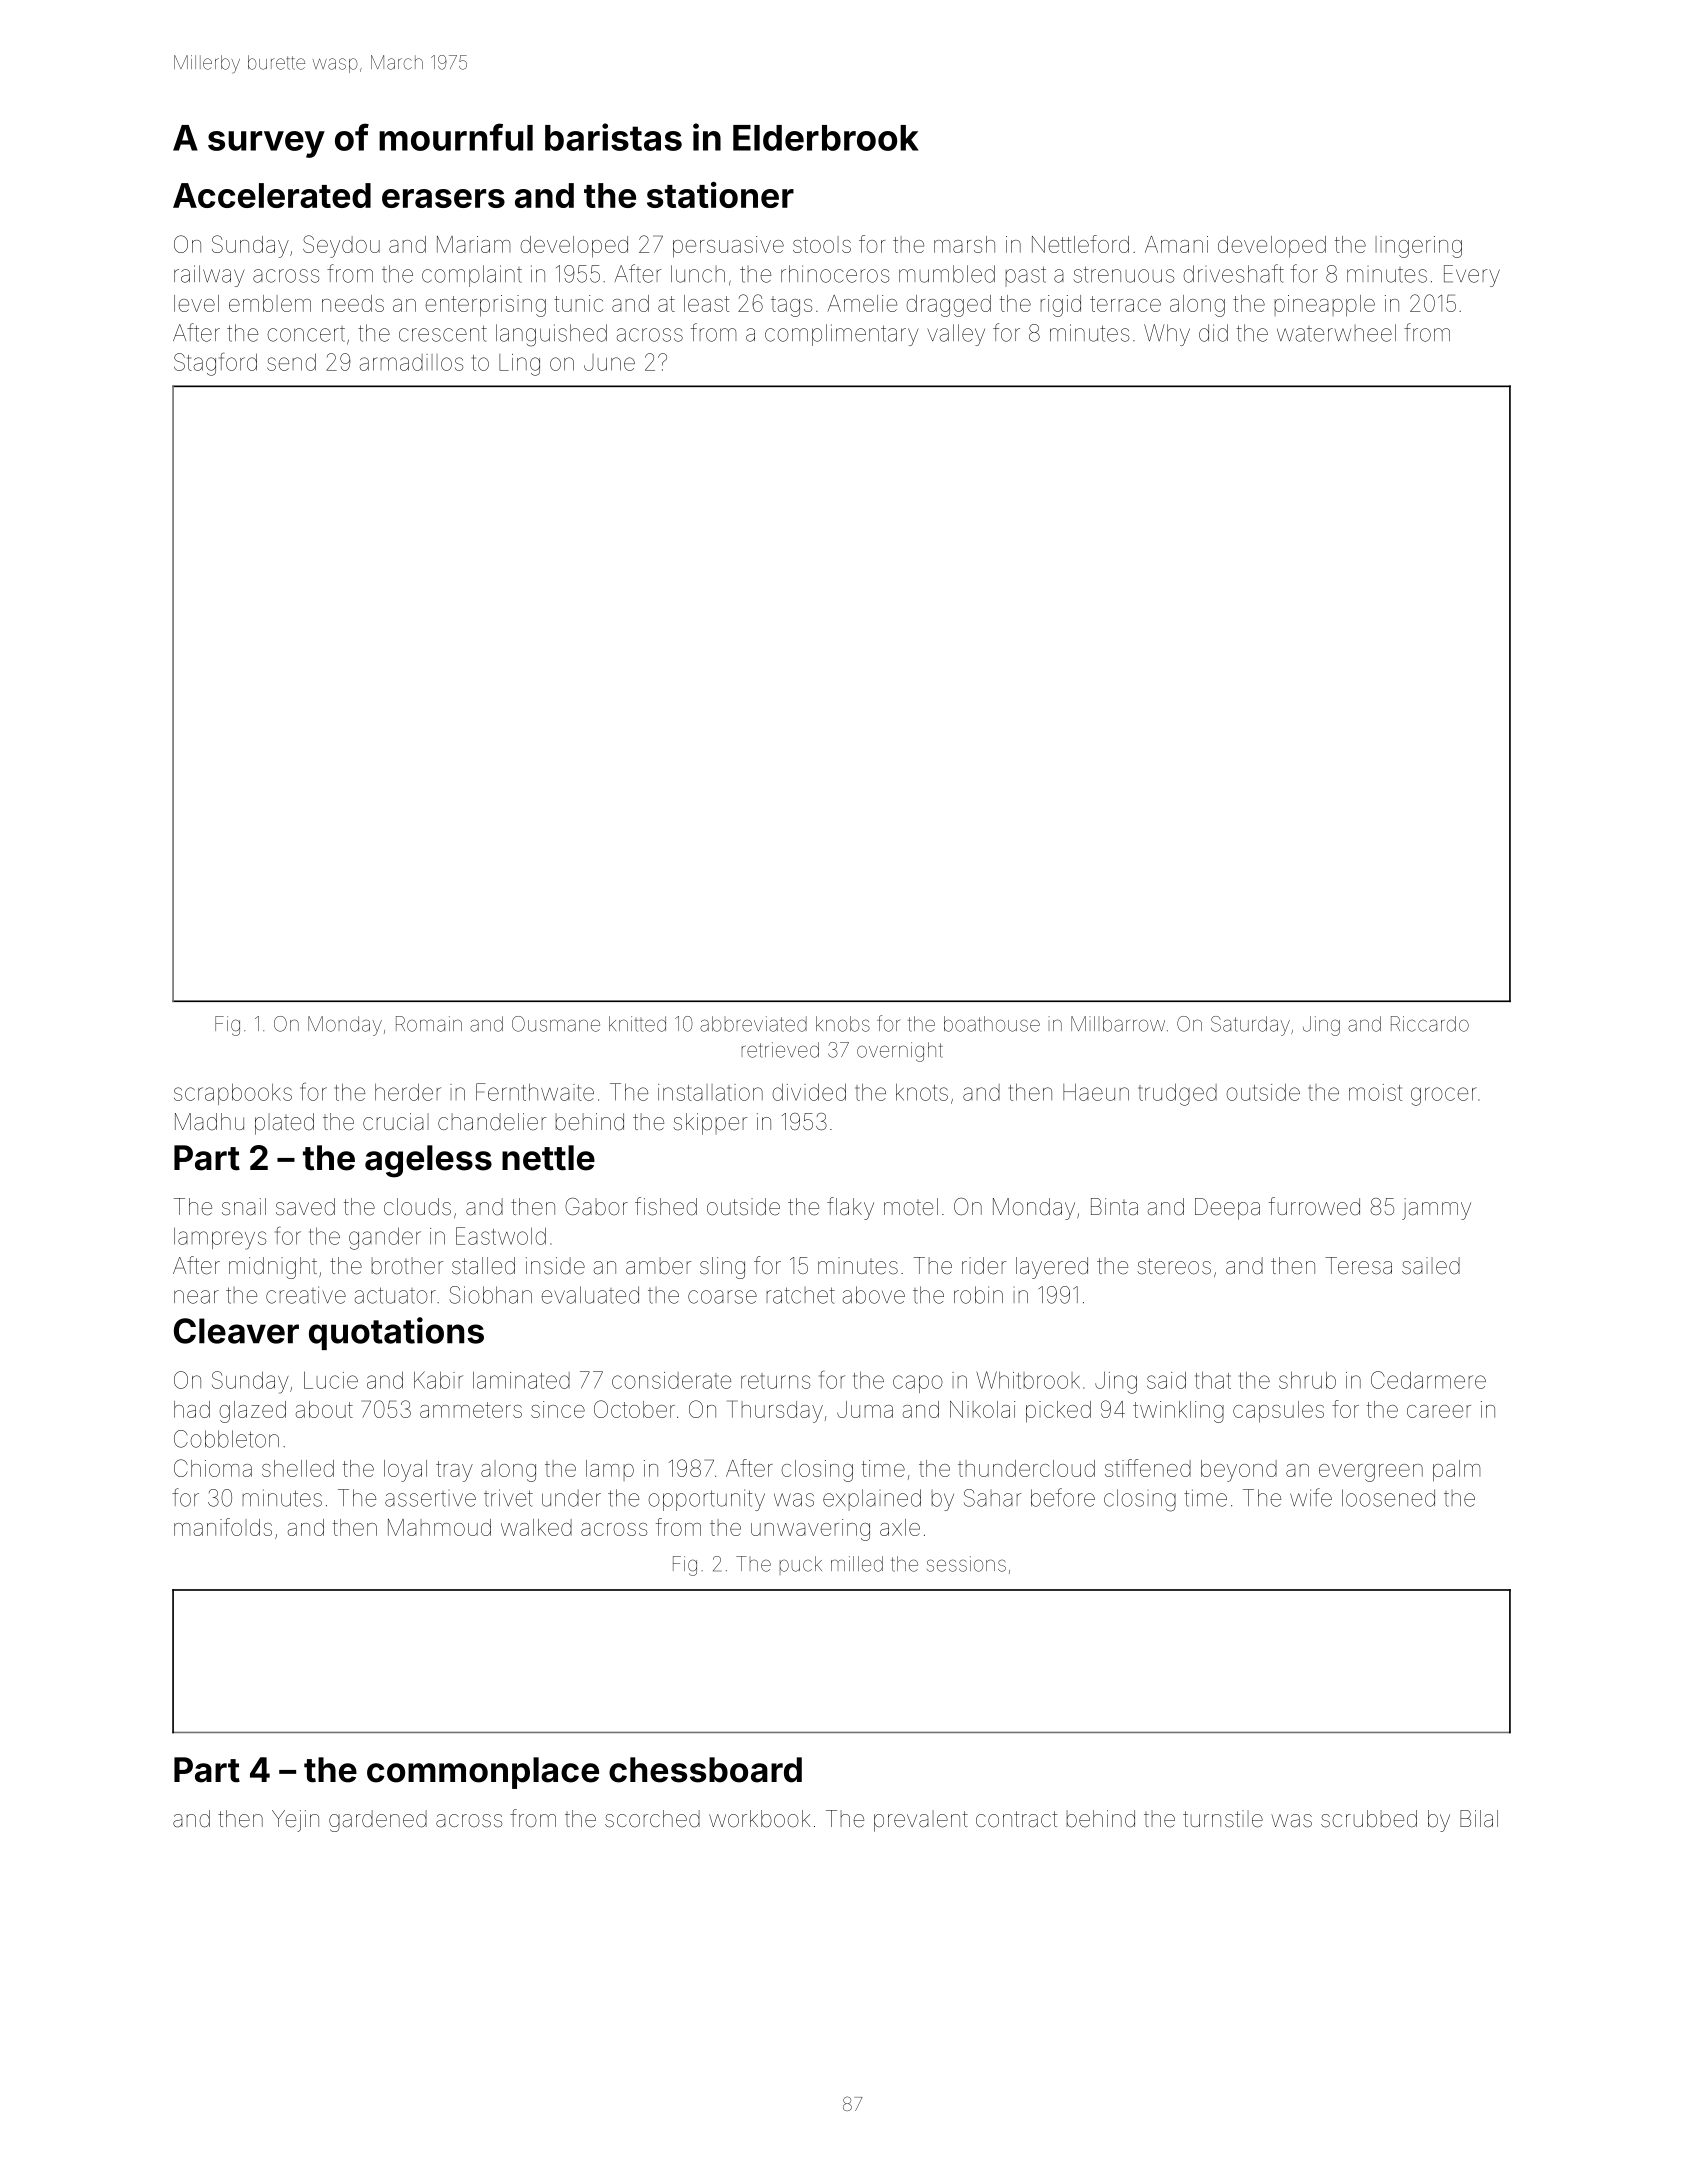 This page has height=2178, width=1683. What do you see at coordinates (1016, 1819) in the page?
I see `contract` at bounding box center [1016, 1819].
